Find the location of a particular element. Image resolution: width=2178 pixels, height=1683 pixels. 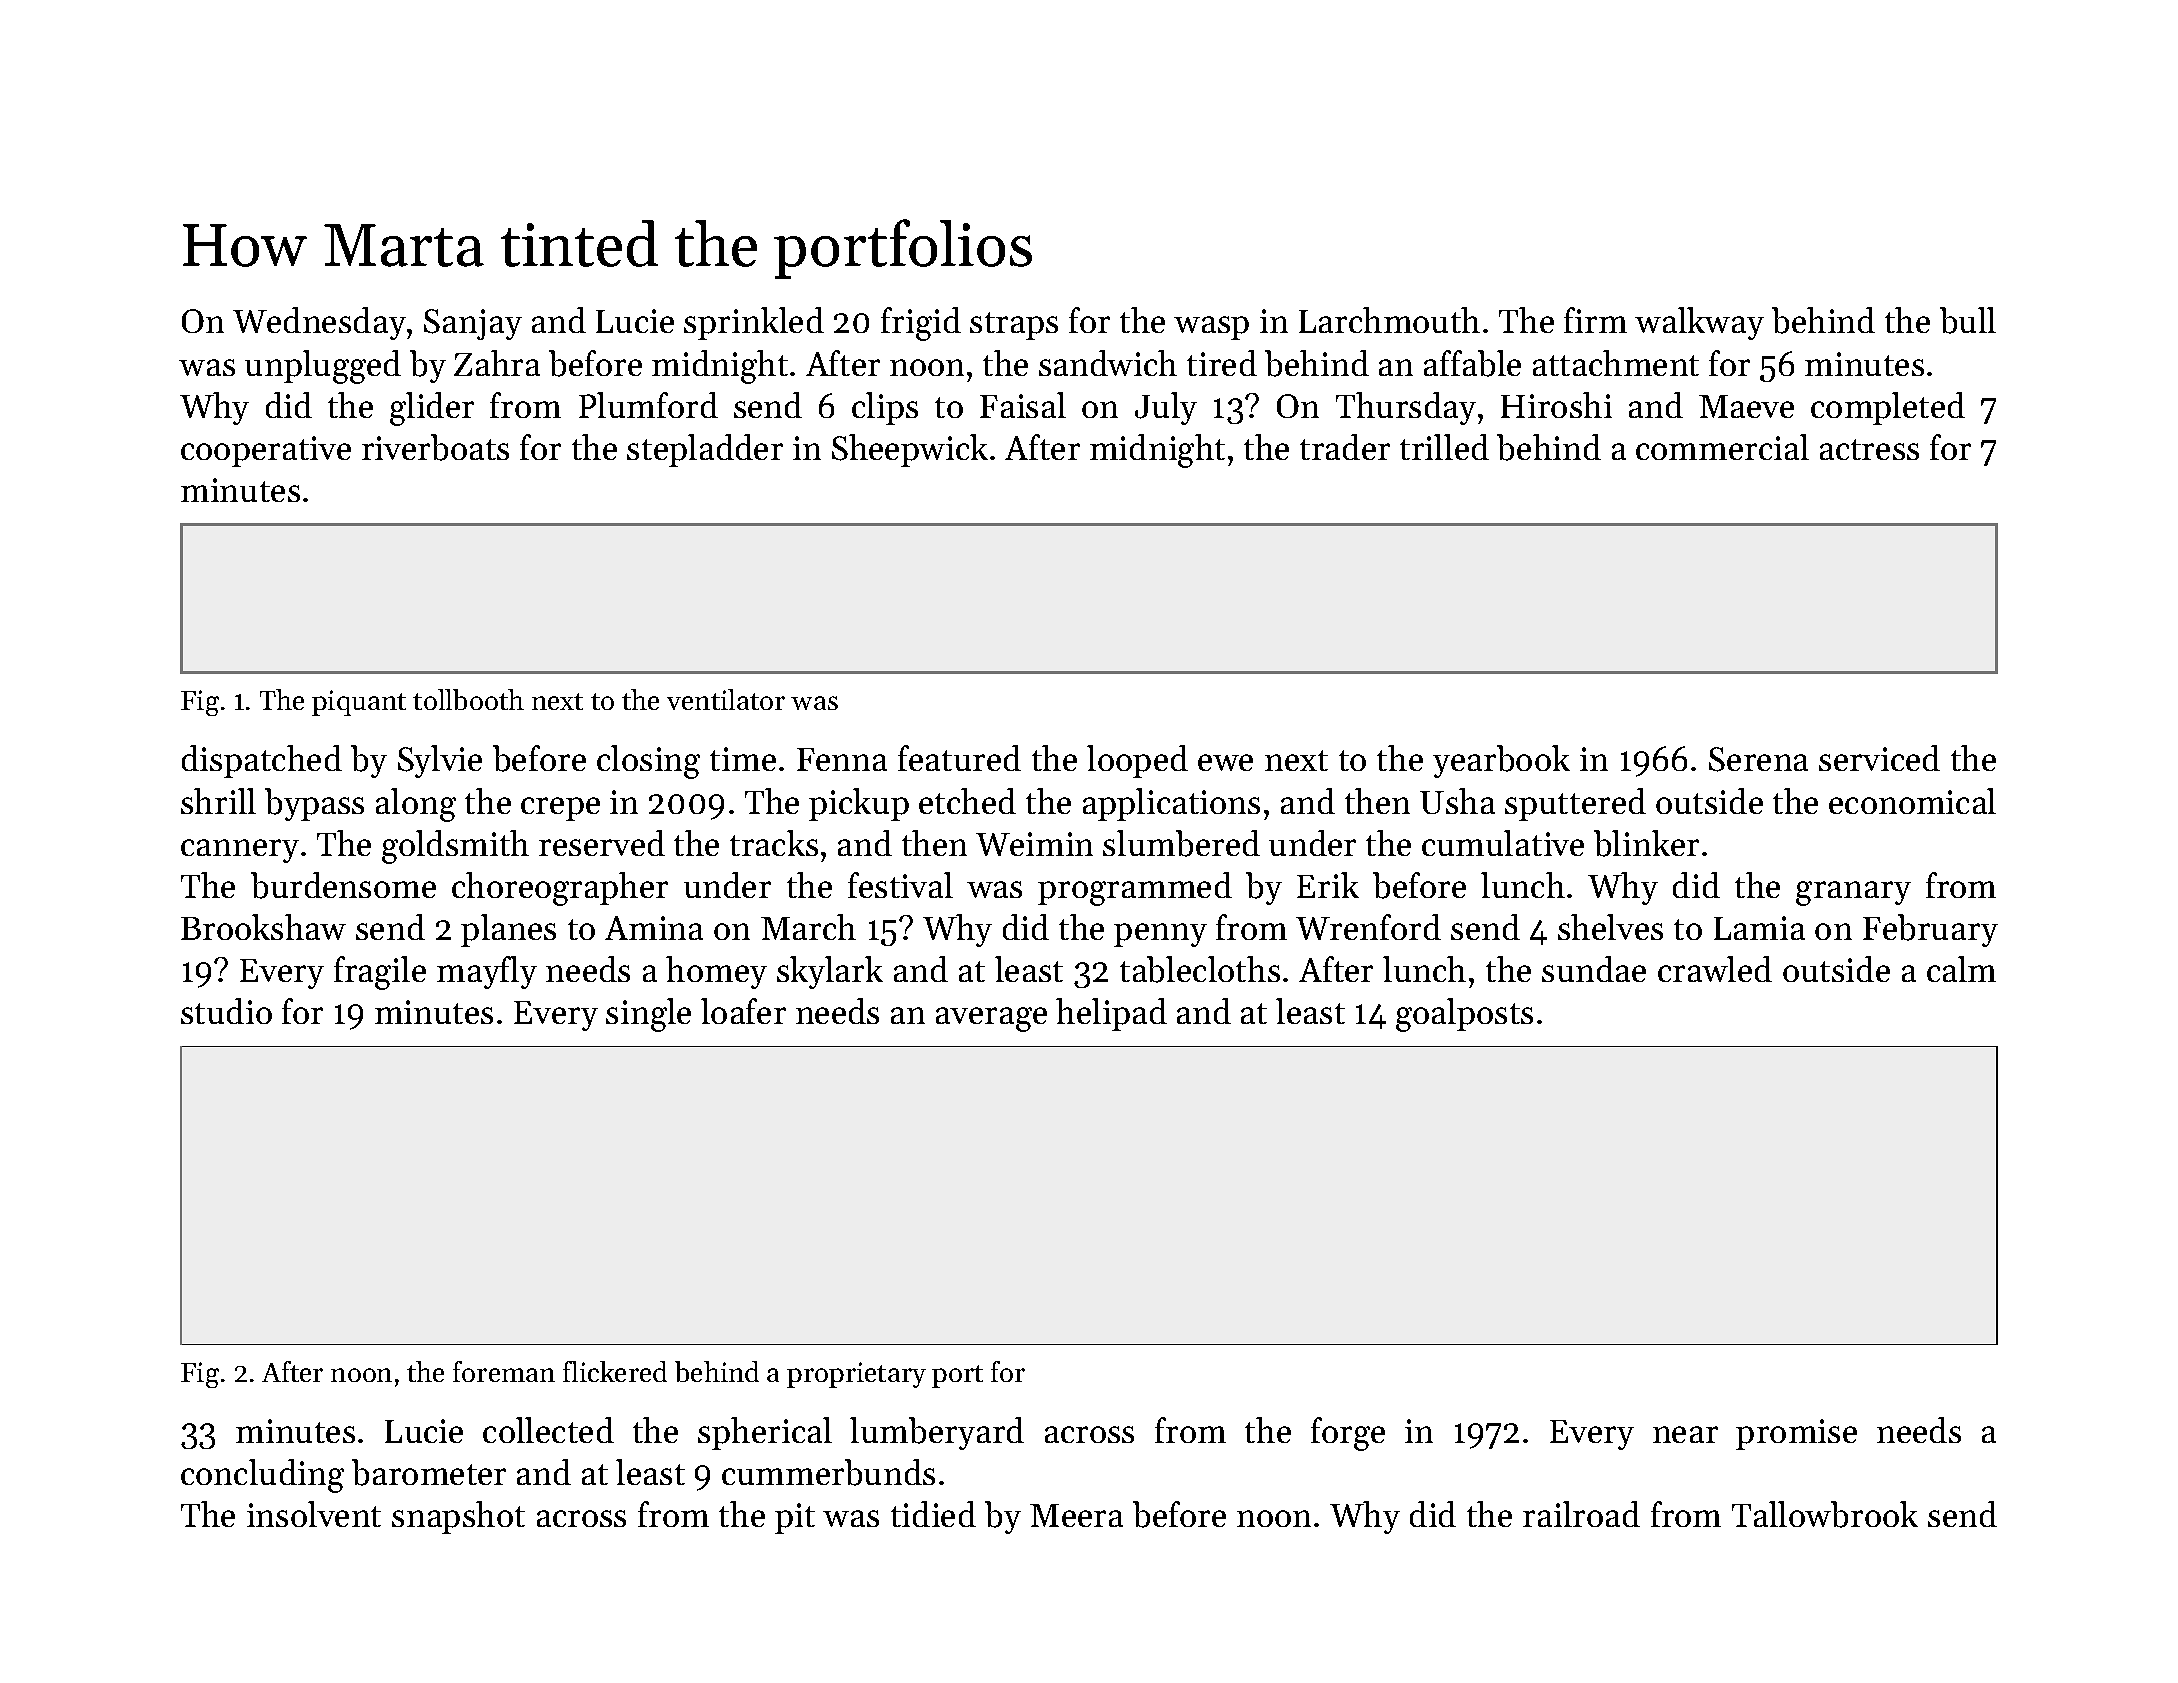

foreman is located at coordinates (504, 1371).
